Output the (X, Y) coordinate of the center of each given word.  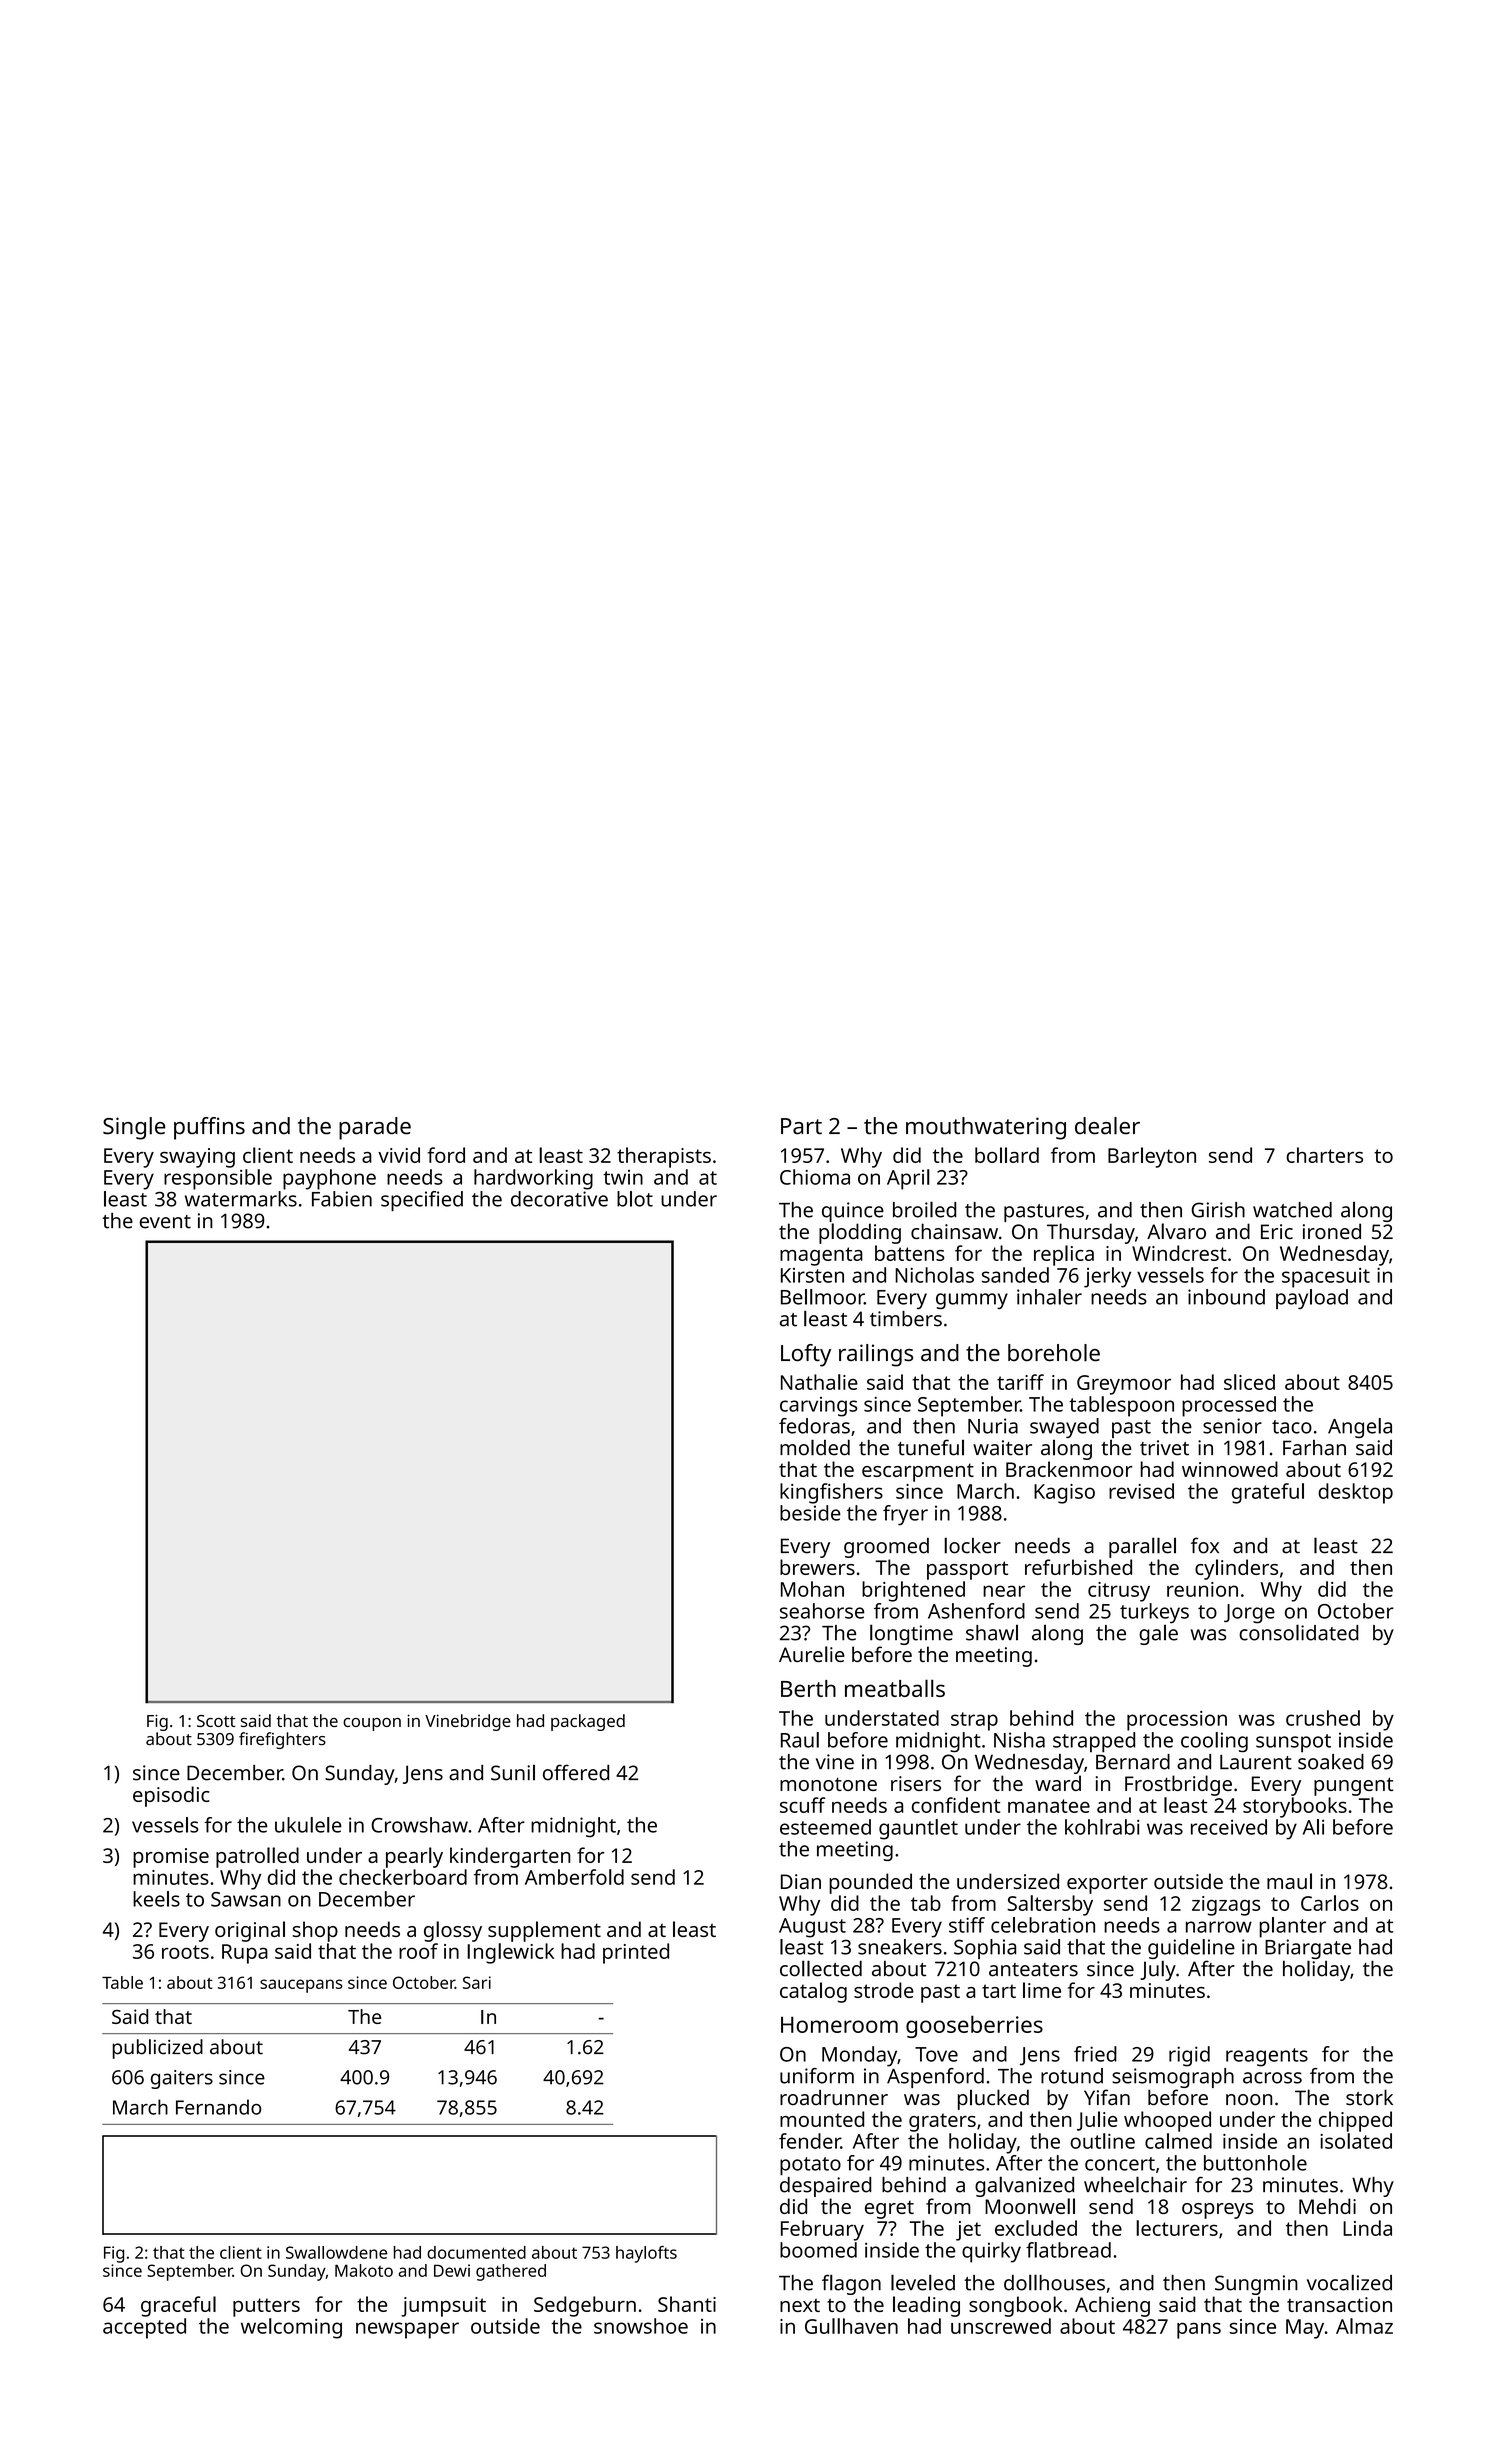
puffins (209, 1128)
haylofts (646, 2254)
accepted (144, 2328)
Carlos (1330, 1903)
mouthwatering (986, 1128)
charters (1324, 1155)
